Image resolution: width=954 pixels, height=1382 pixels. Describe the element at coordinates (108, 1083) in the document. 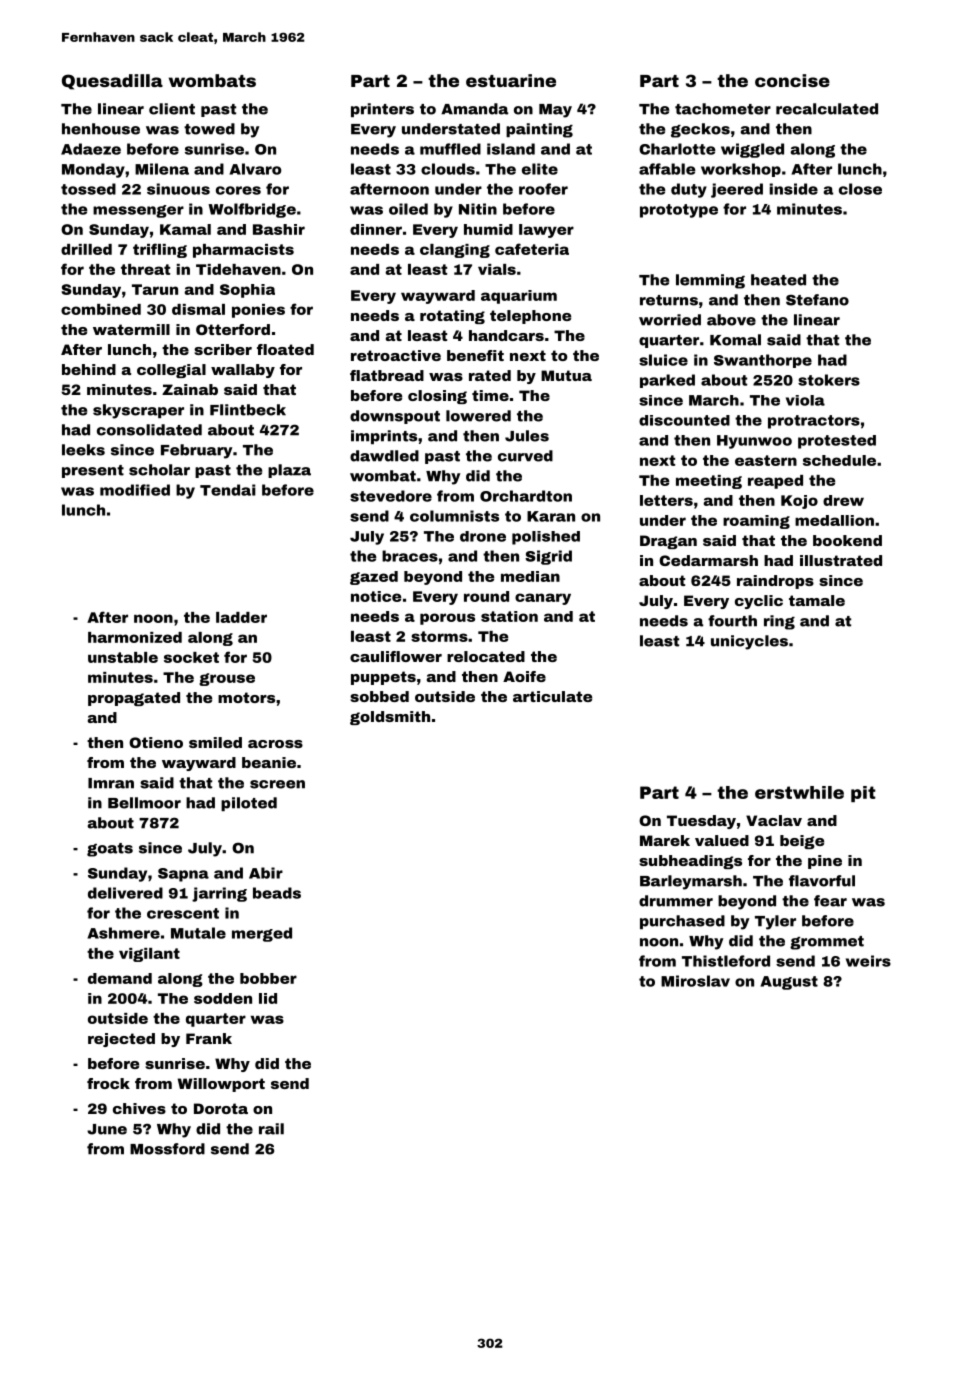

I see `frock` at that location.
